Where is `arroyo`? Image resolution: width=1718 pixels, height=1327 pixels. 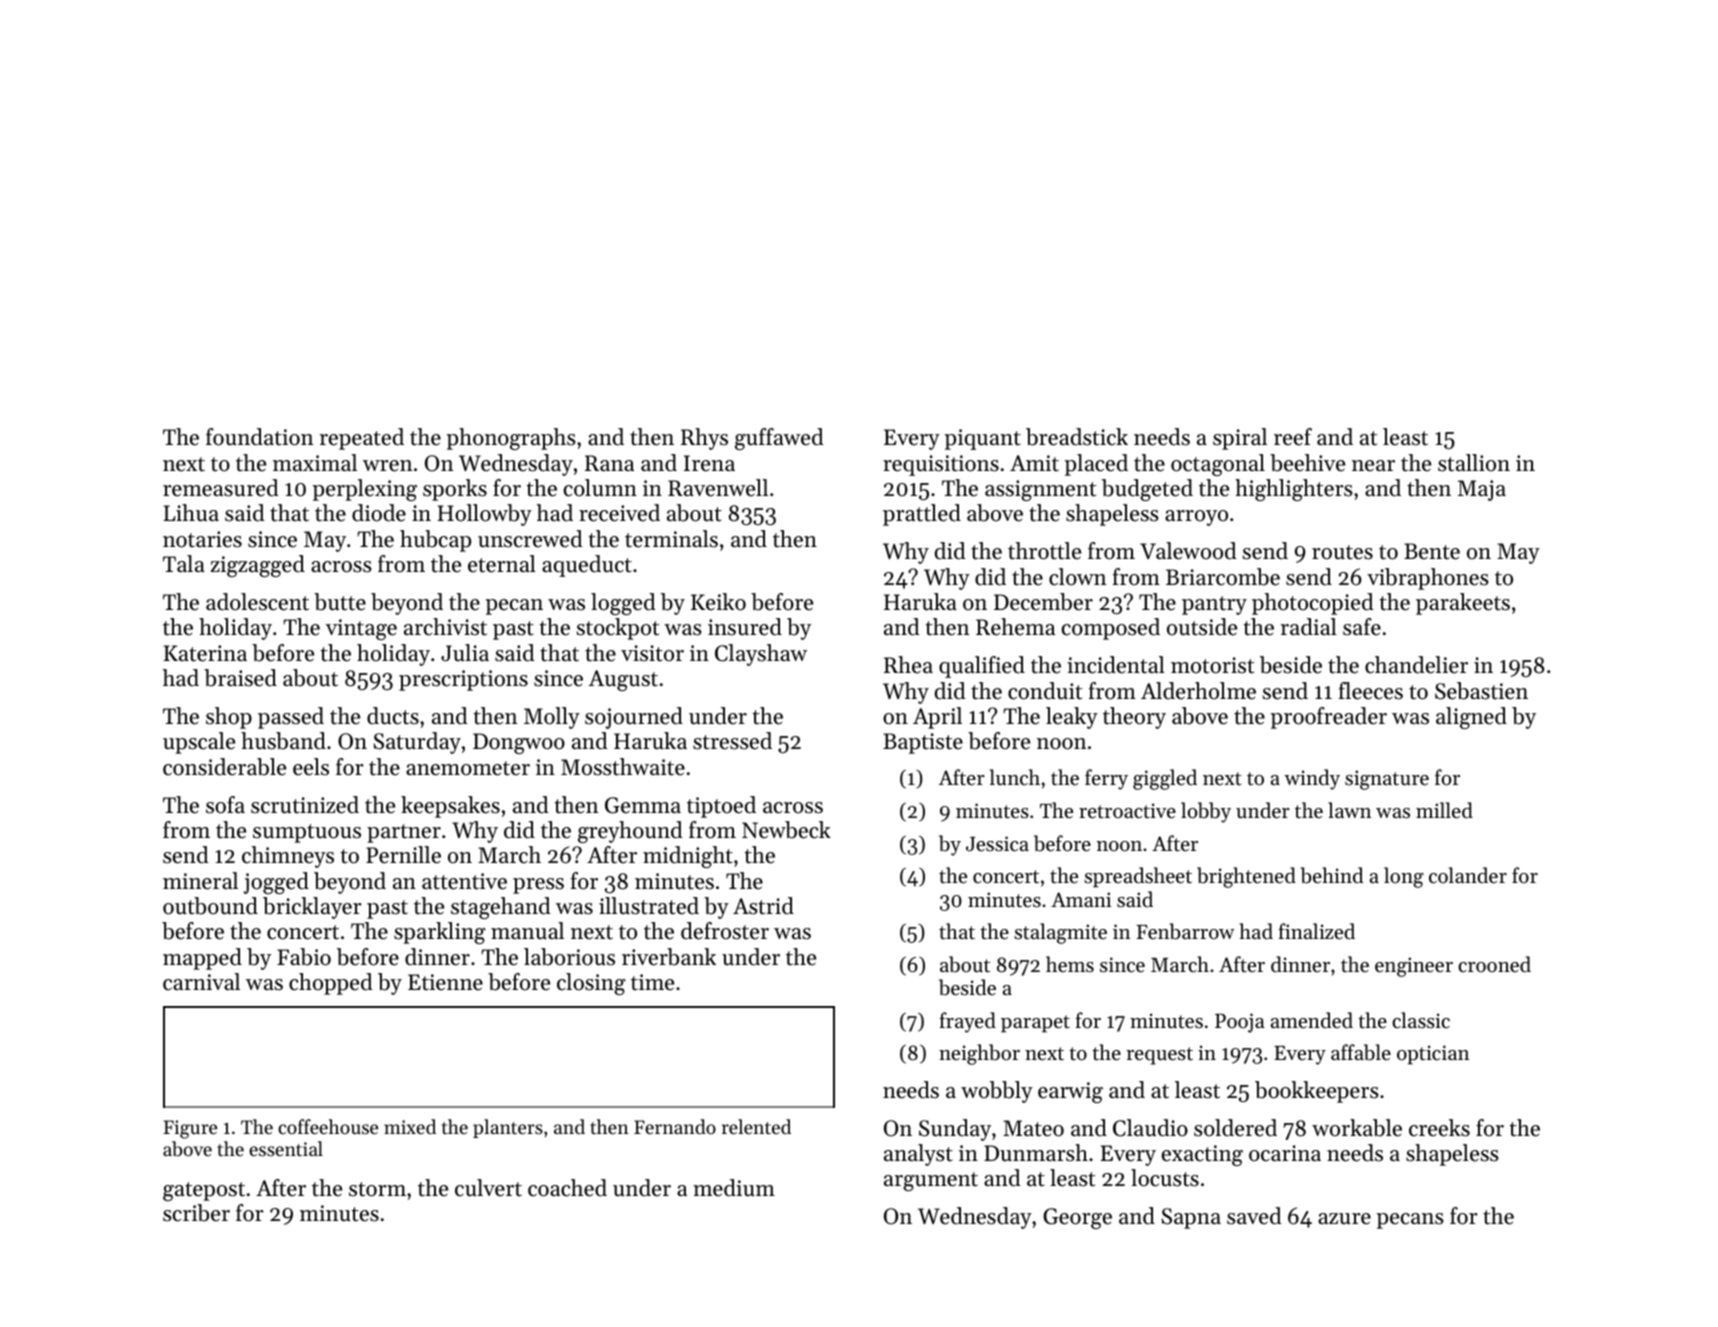
arroyo is located at coordinates (1196, 518).
